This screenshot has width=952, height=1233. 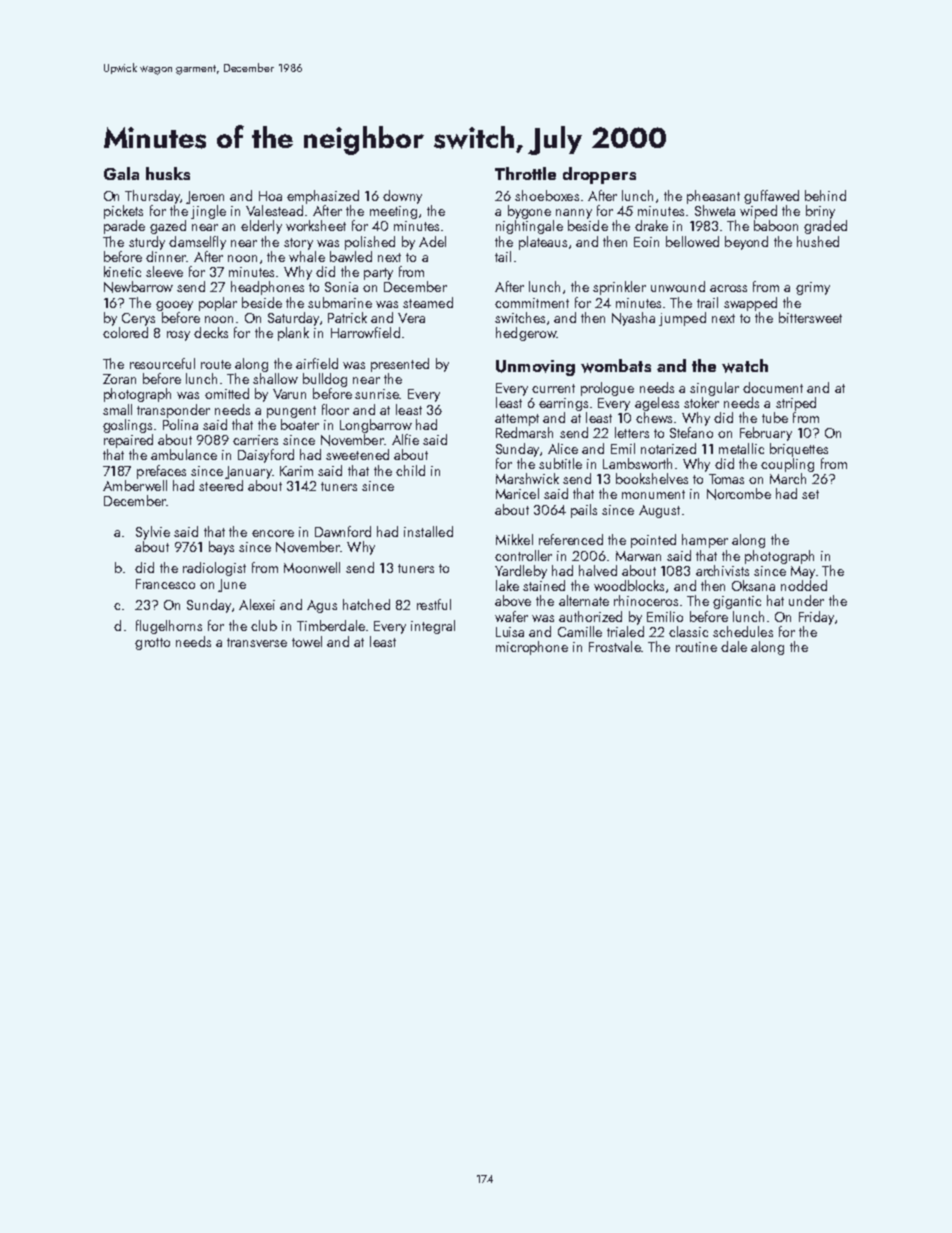 I want to click on alternate, so click(x=584, y=600).
